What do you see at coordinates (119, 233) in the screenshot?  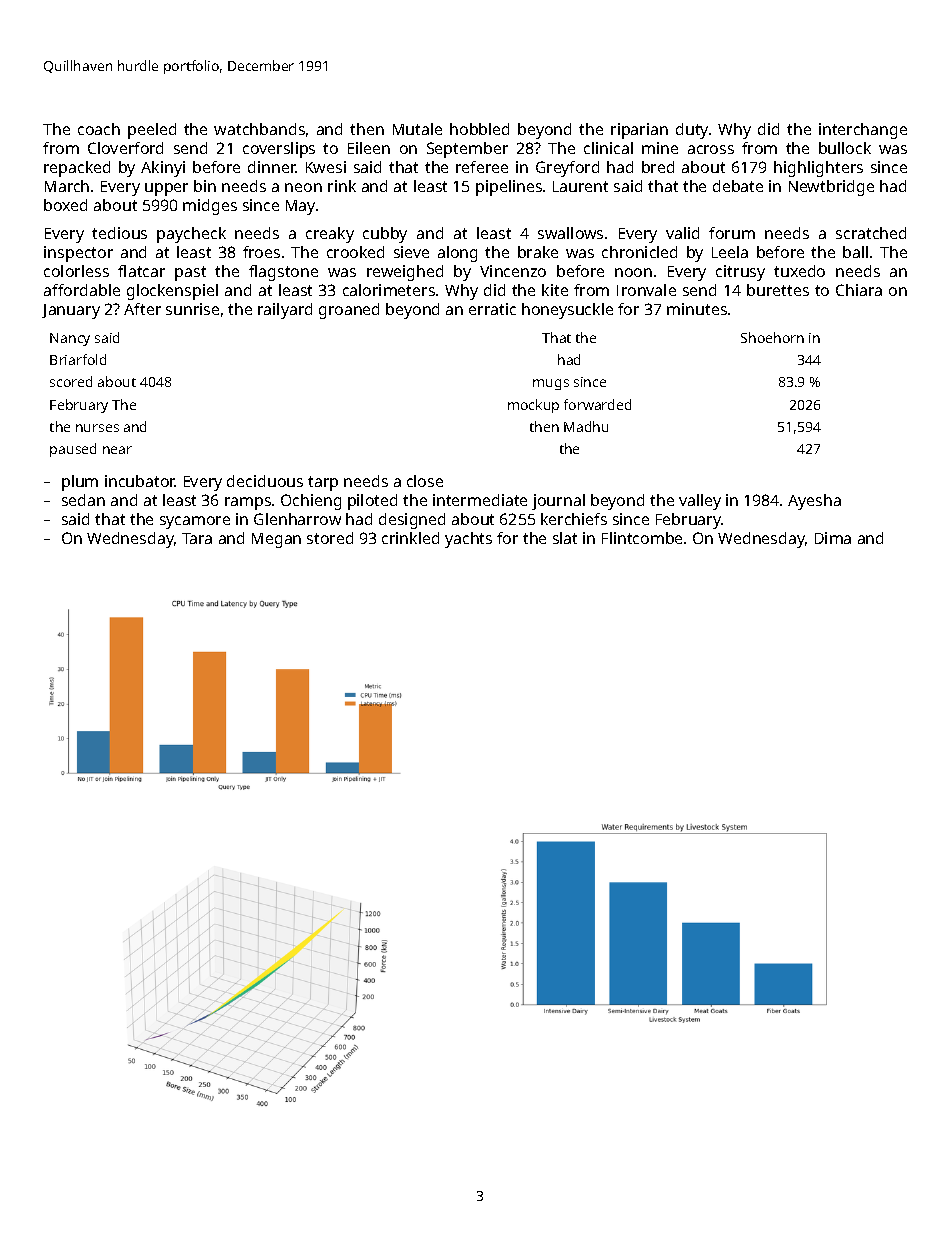 I see `tedious` at bounding box center [119, 233].
